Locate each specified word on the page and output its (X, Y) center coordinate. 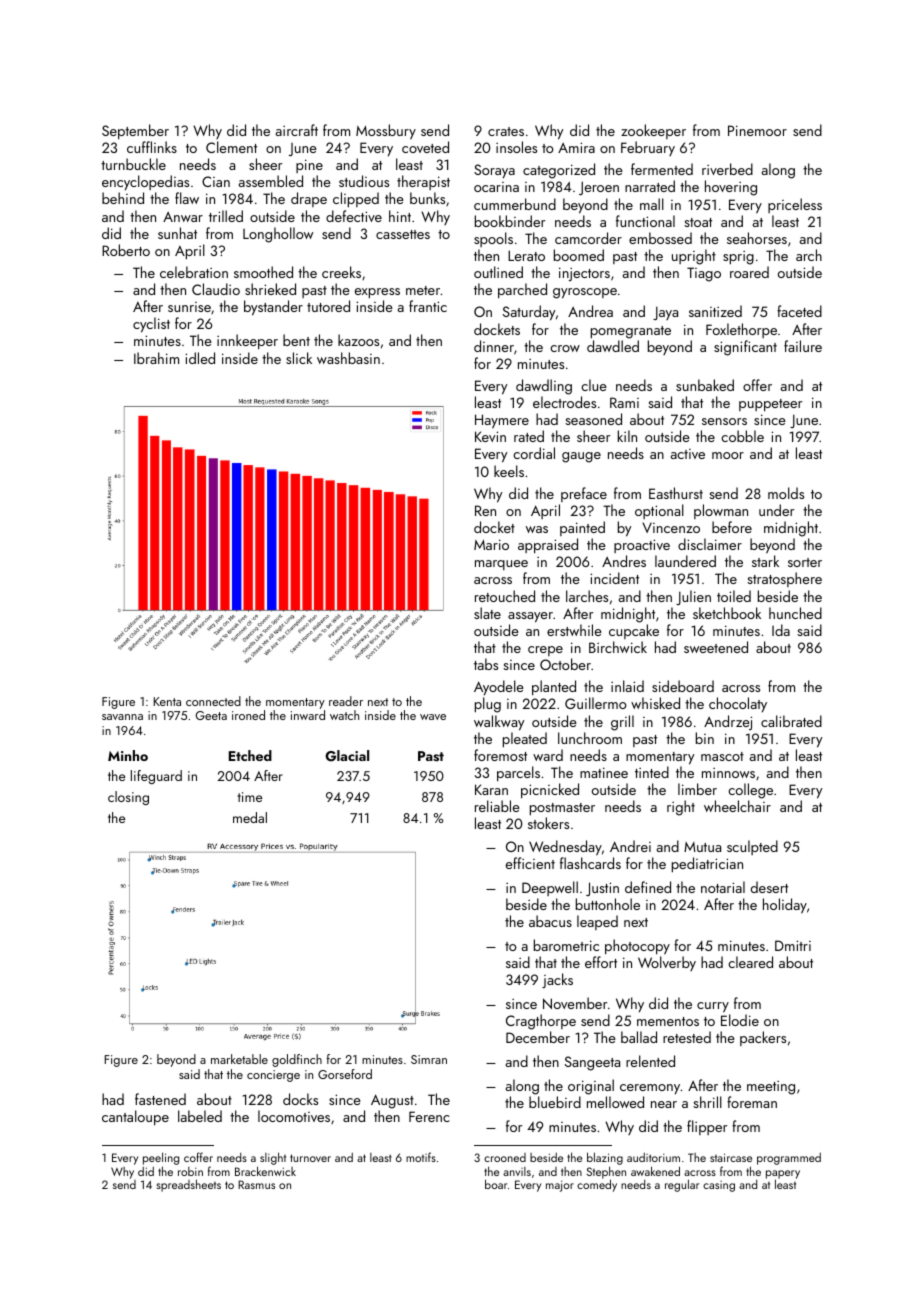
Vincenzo (671, 527)
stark (765, 561)
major (560, 1186)
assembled (271, 181)
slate (487, 613)
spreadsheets (189, 1185)
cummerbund (515, 204)
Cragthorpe (541, 1022)
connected (213, 701)
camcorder (588, 238)
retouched (505, 596)
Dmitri (793, 945)
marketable (239, 1059)
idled (200, 358)
